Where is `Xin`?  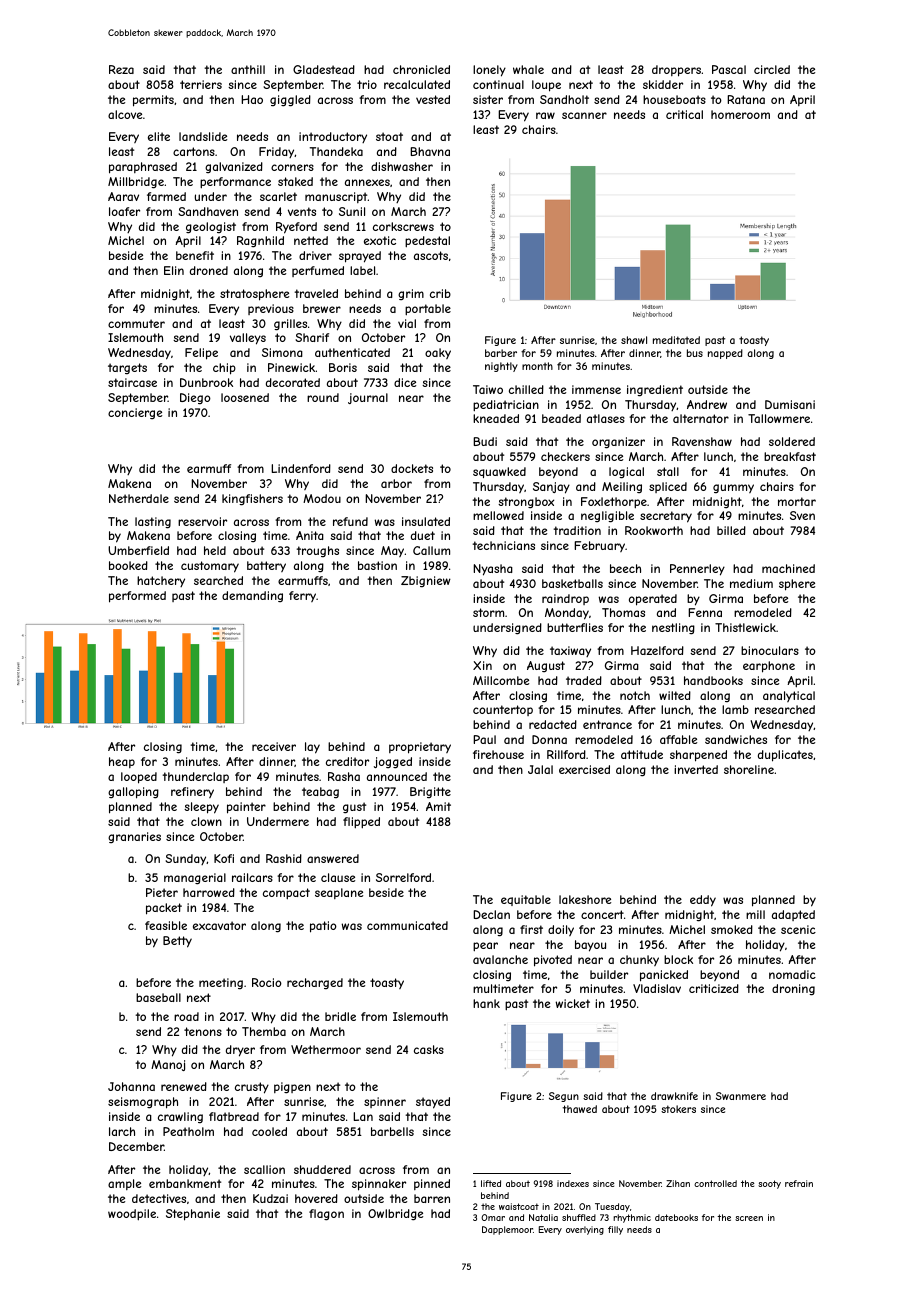
Xin is located at coordinates (482, 665).
